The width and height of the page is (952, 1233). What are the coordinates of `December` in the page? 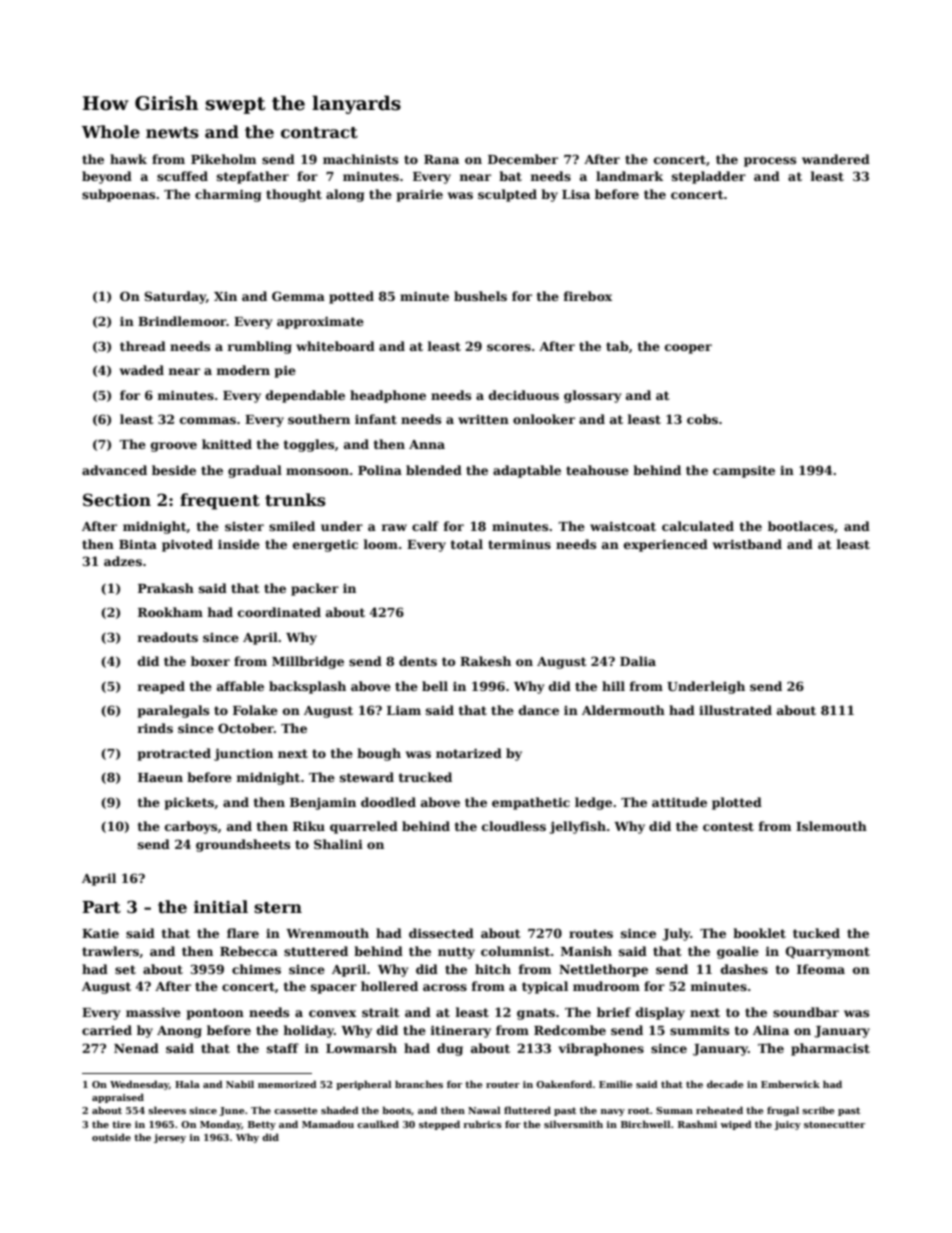 It's located at (523, 159).
